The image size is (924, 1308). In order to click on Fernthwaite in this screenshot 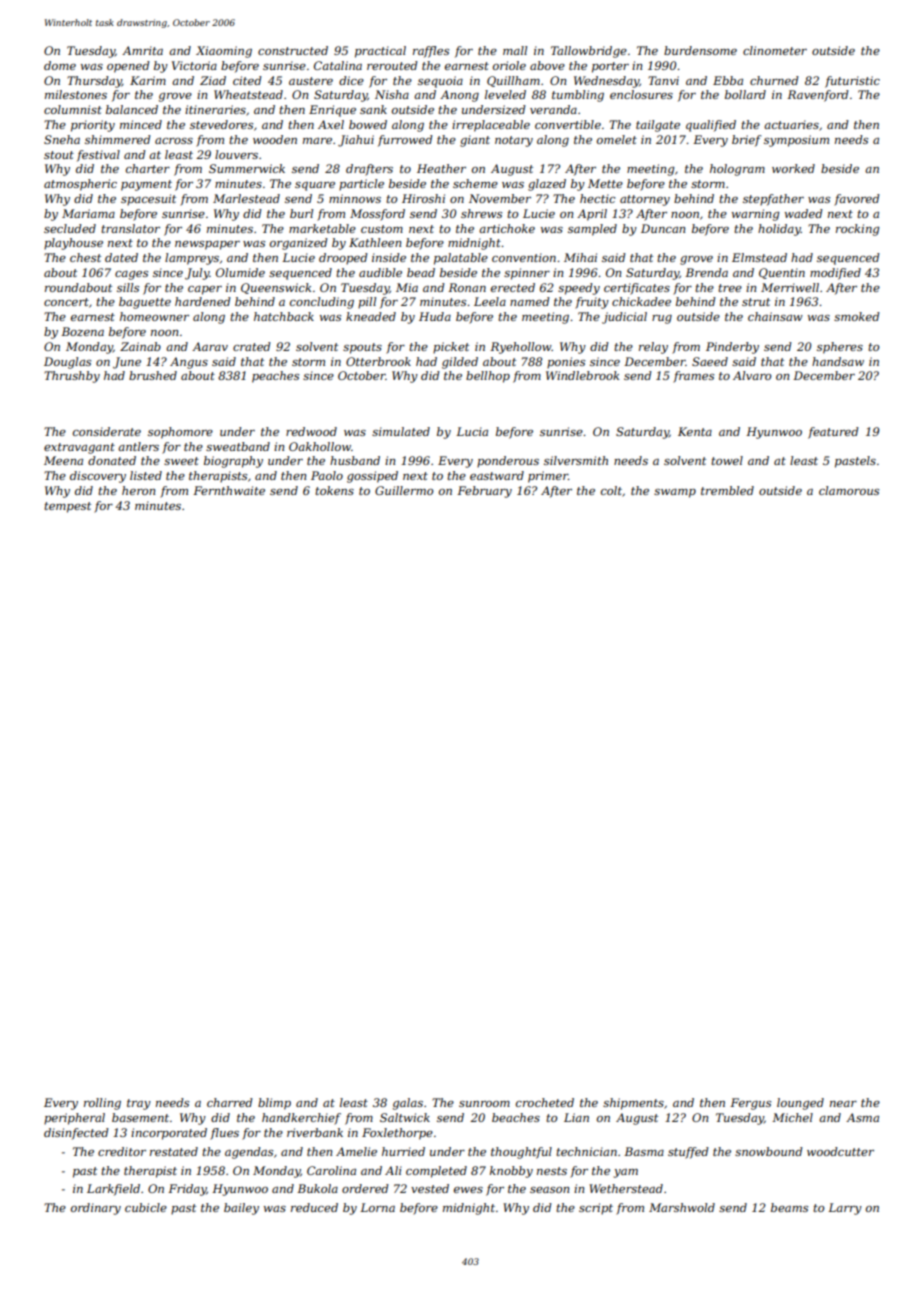, I will do `click(229, 490)`.
